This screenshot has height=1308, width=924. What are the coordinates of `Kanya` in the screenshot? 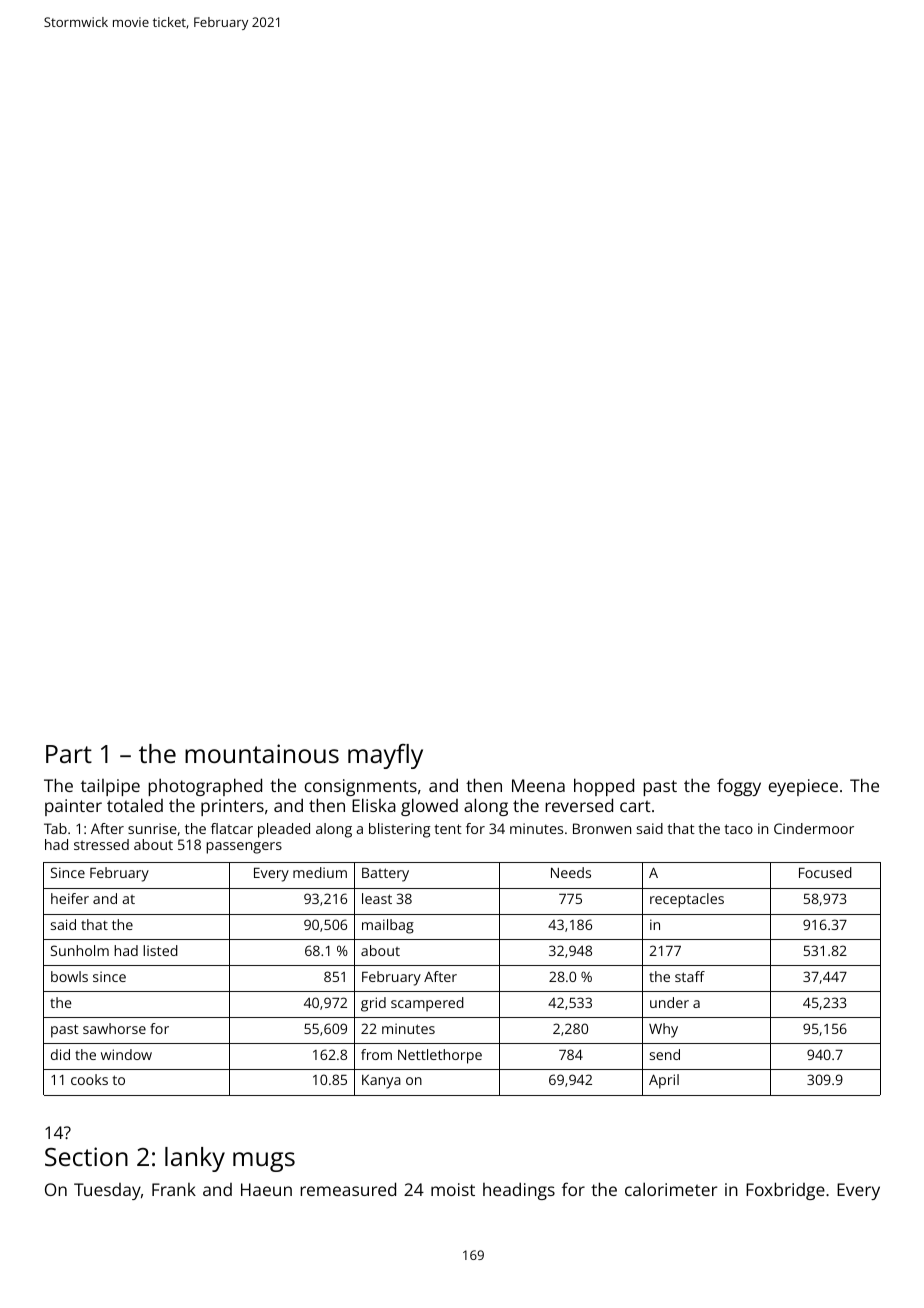 It's located at (381, 1082).
